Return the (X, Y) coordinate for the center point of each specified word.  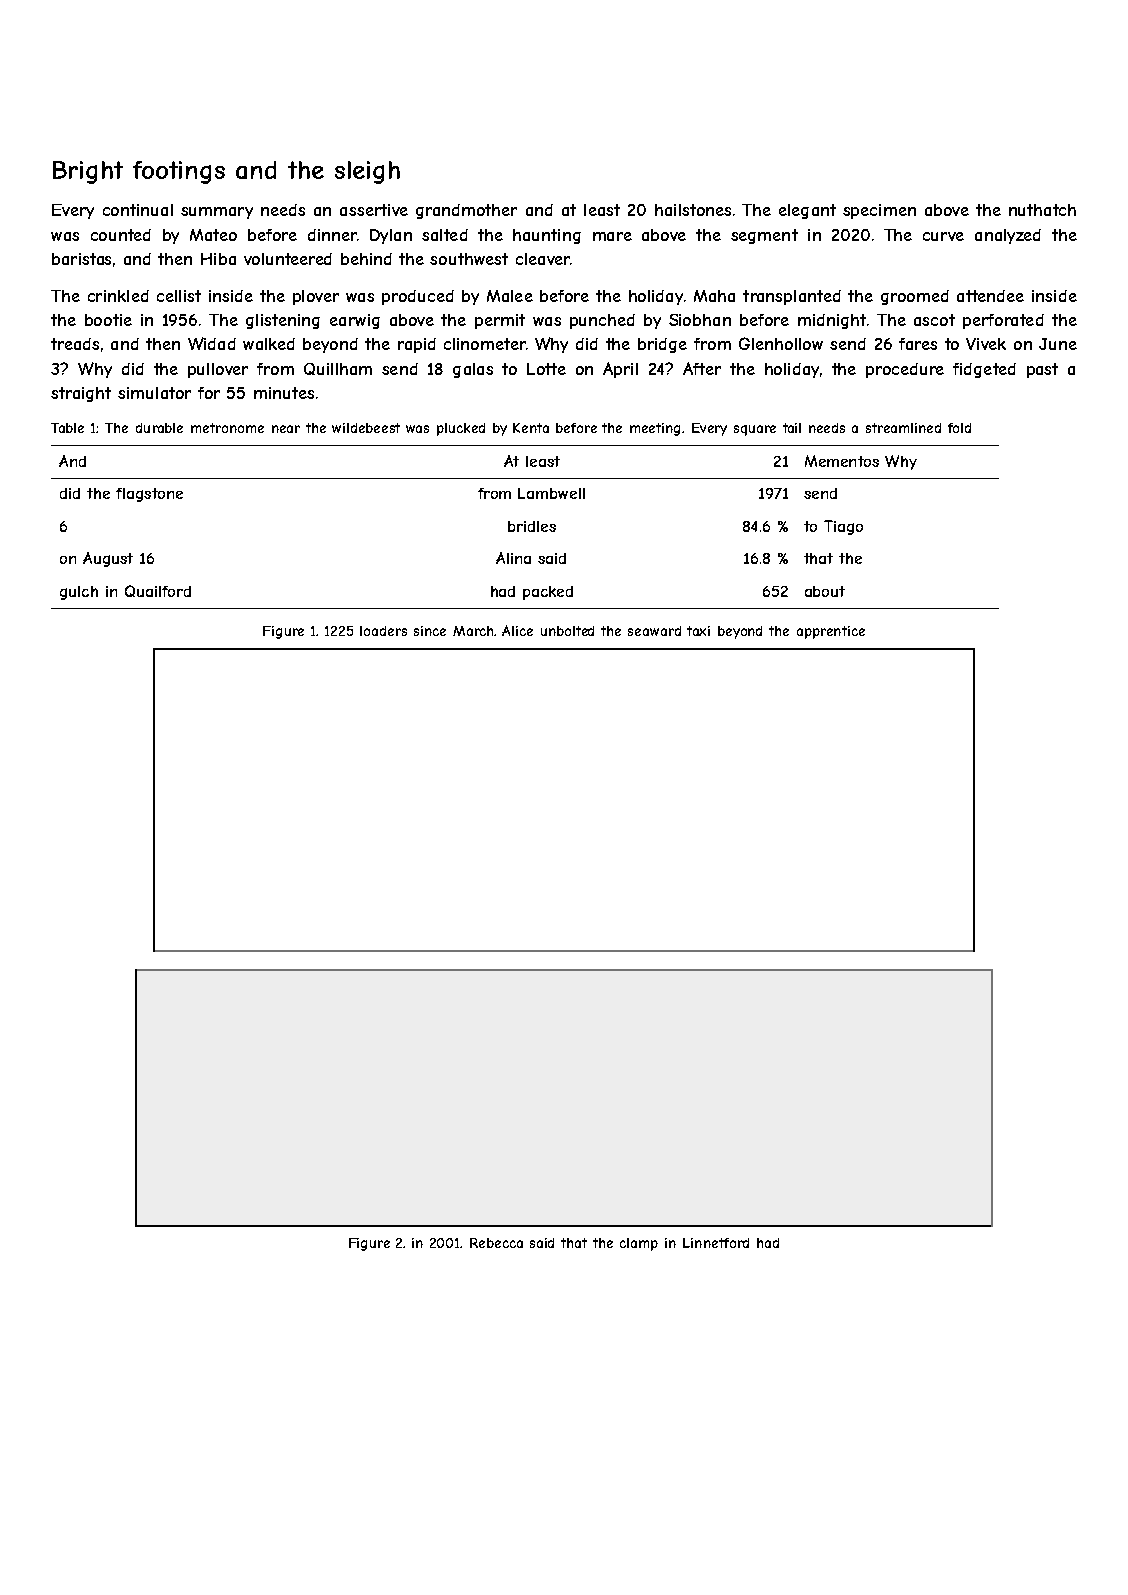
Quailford (158, 591)
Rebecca (496, 1243)
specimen (879, 211)
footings (179, 172)
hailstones (693, 210)
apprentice (831, 632)
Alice (517, 630)
